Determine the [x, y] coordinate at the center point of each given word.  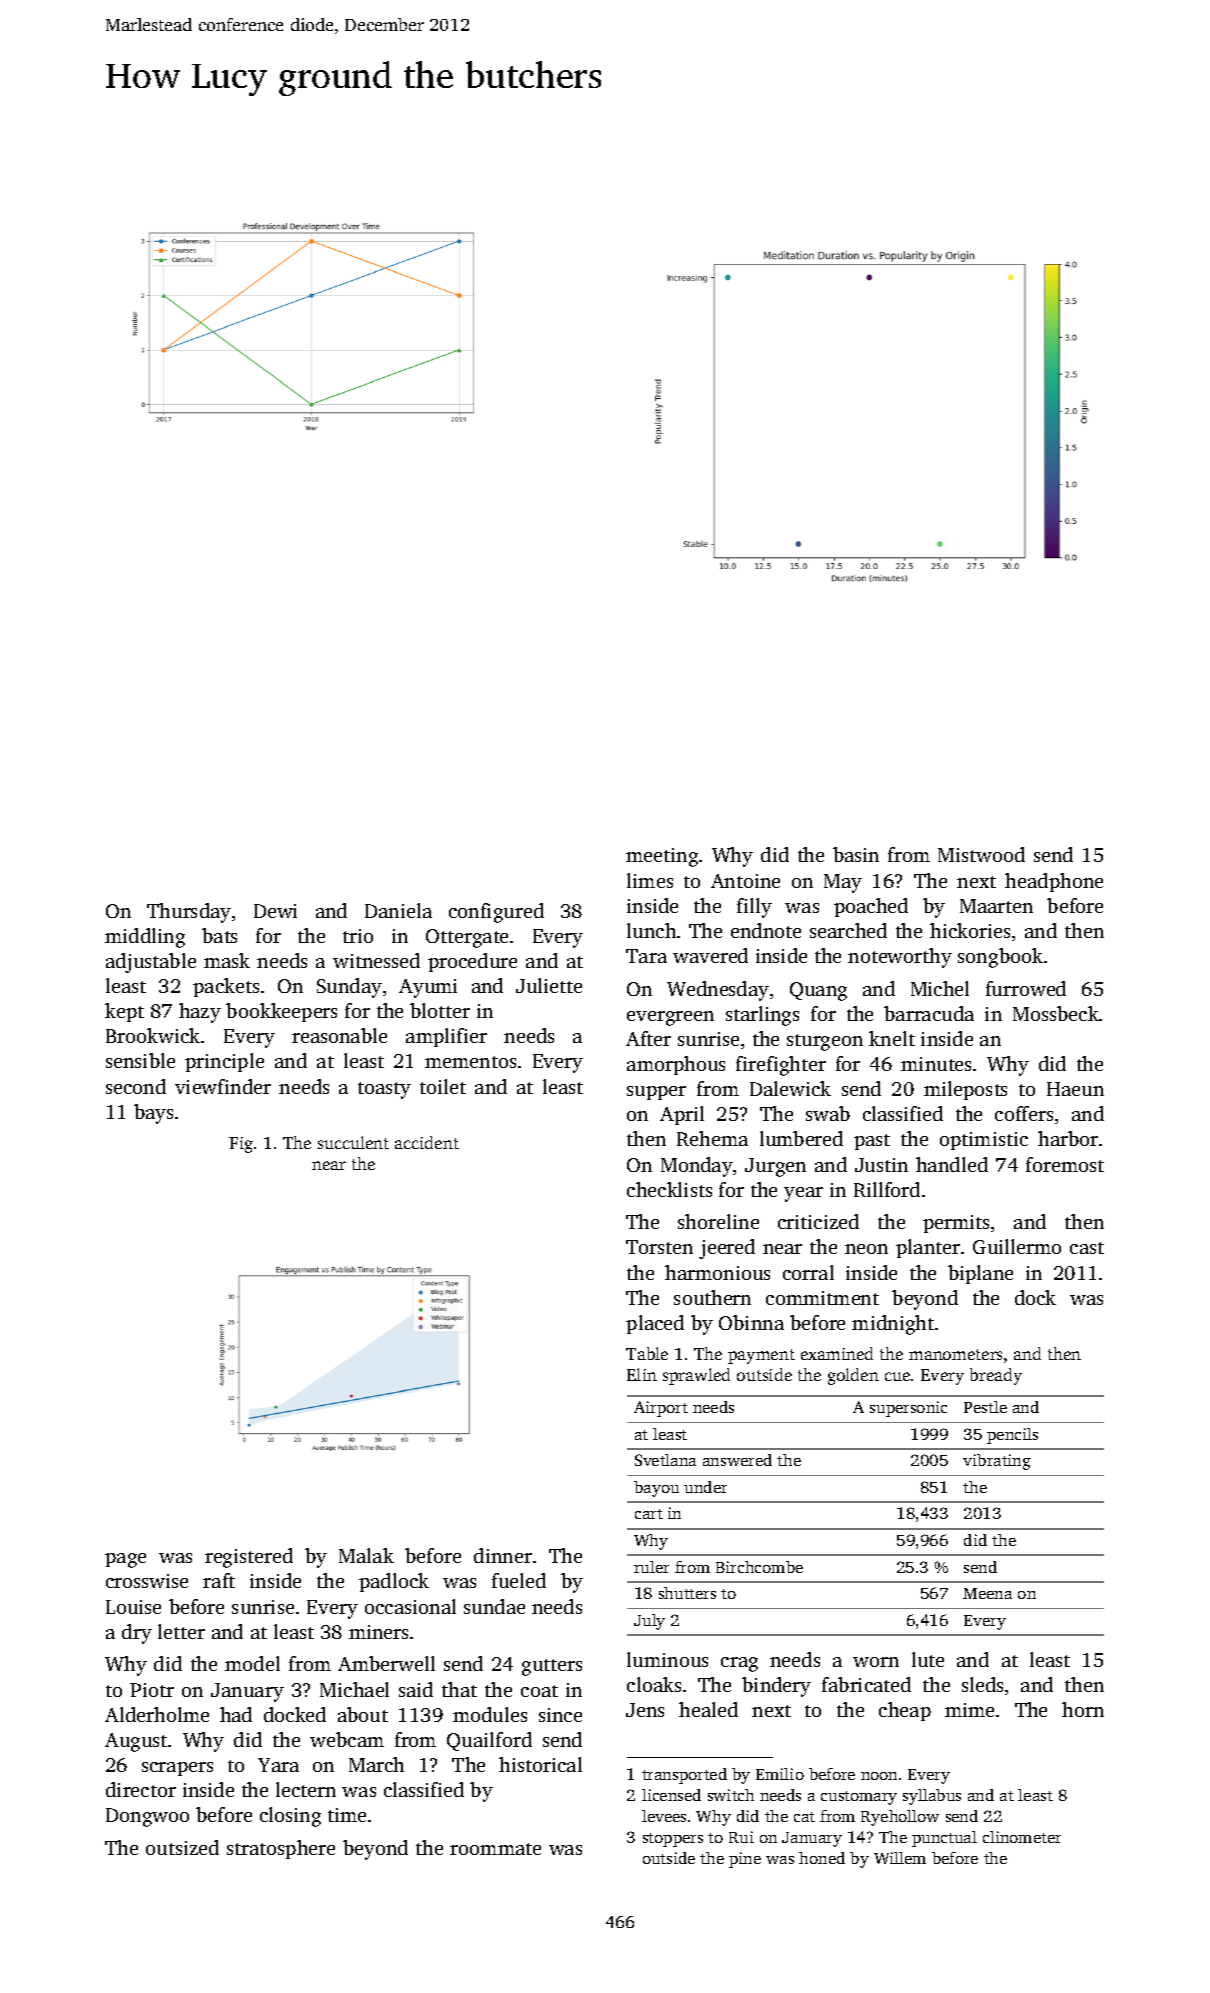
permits [956, 1224]
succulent [353, 1142]
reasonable [339, 1035]
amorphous [676, 1065]
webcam [347, 1739]
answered [737, 1460]
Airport [661, 1409]
